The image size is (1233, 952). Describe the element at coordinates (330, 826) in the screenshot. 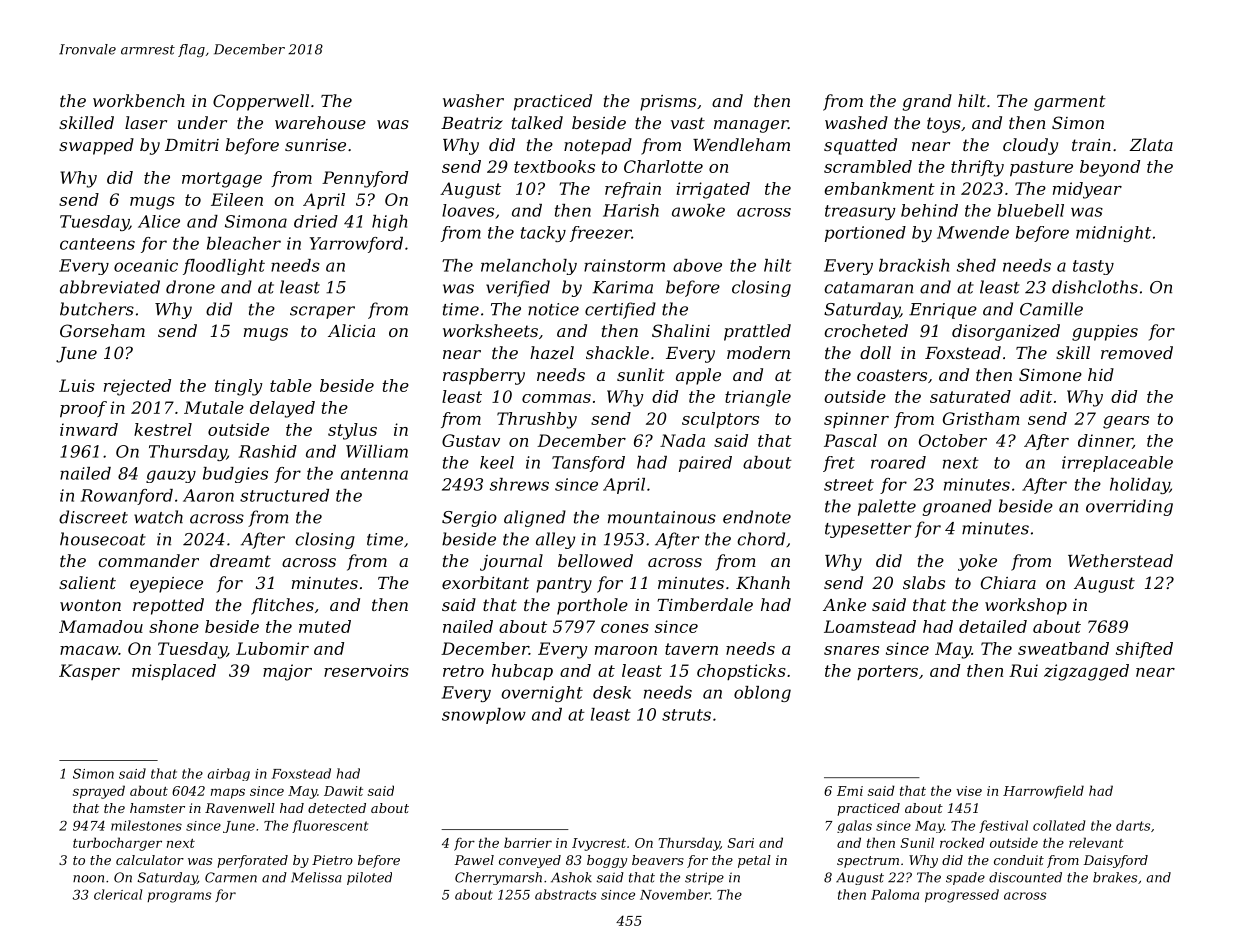

I see `fluorescent` at that location.
